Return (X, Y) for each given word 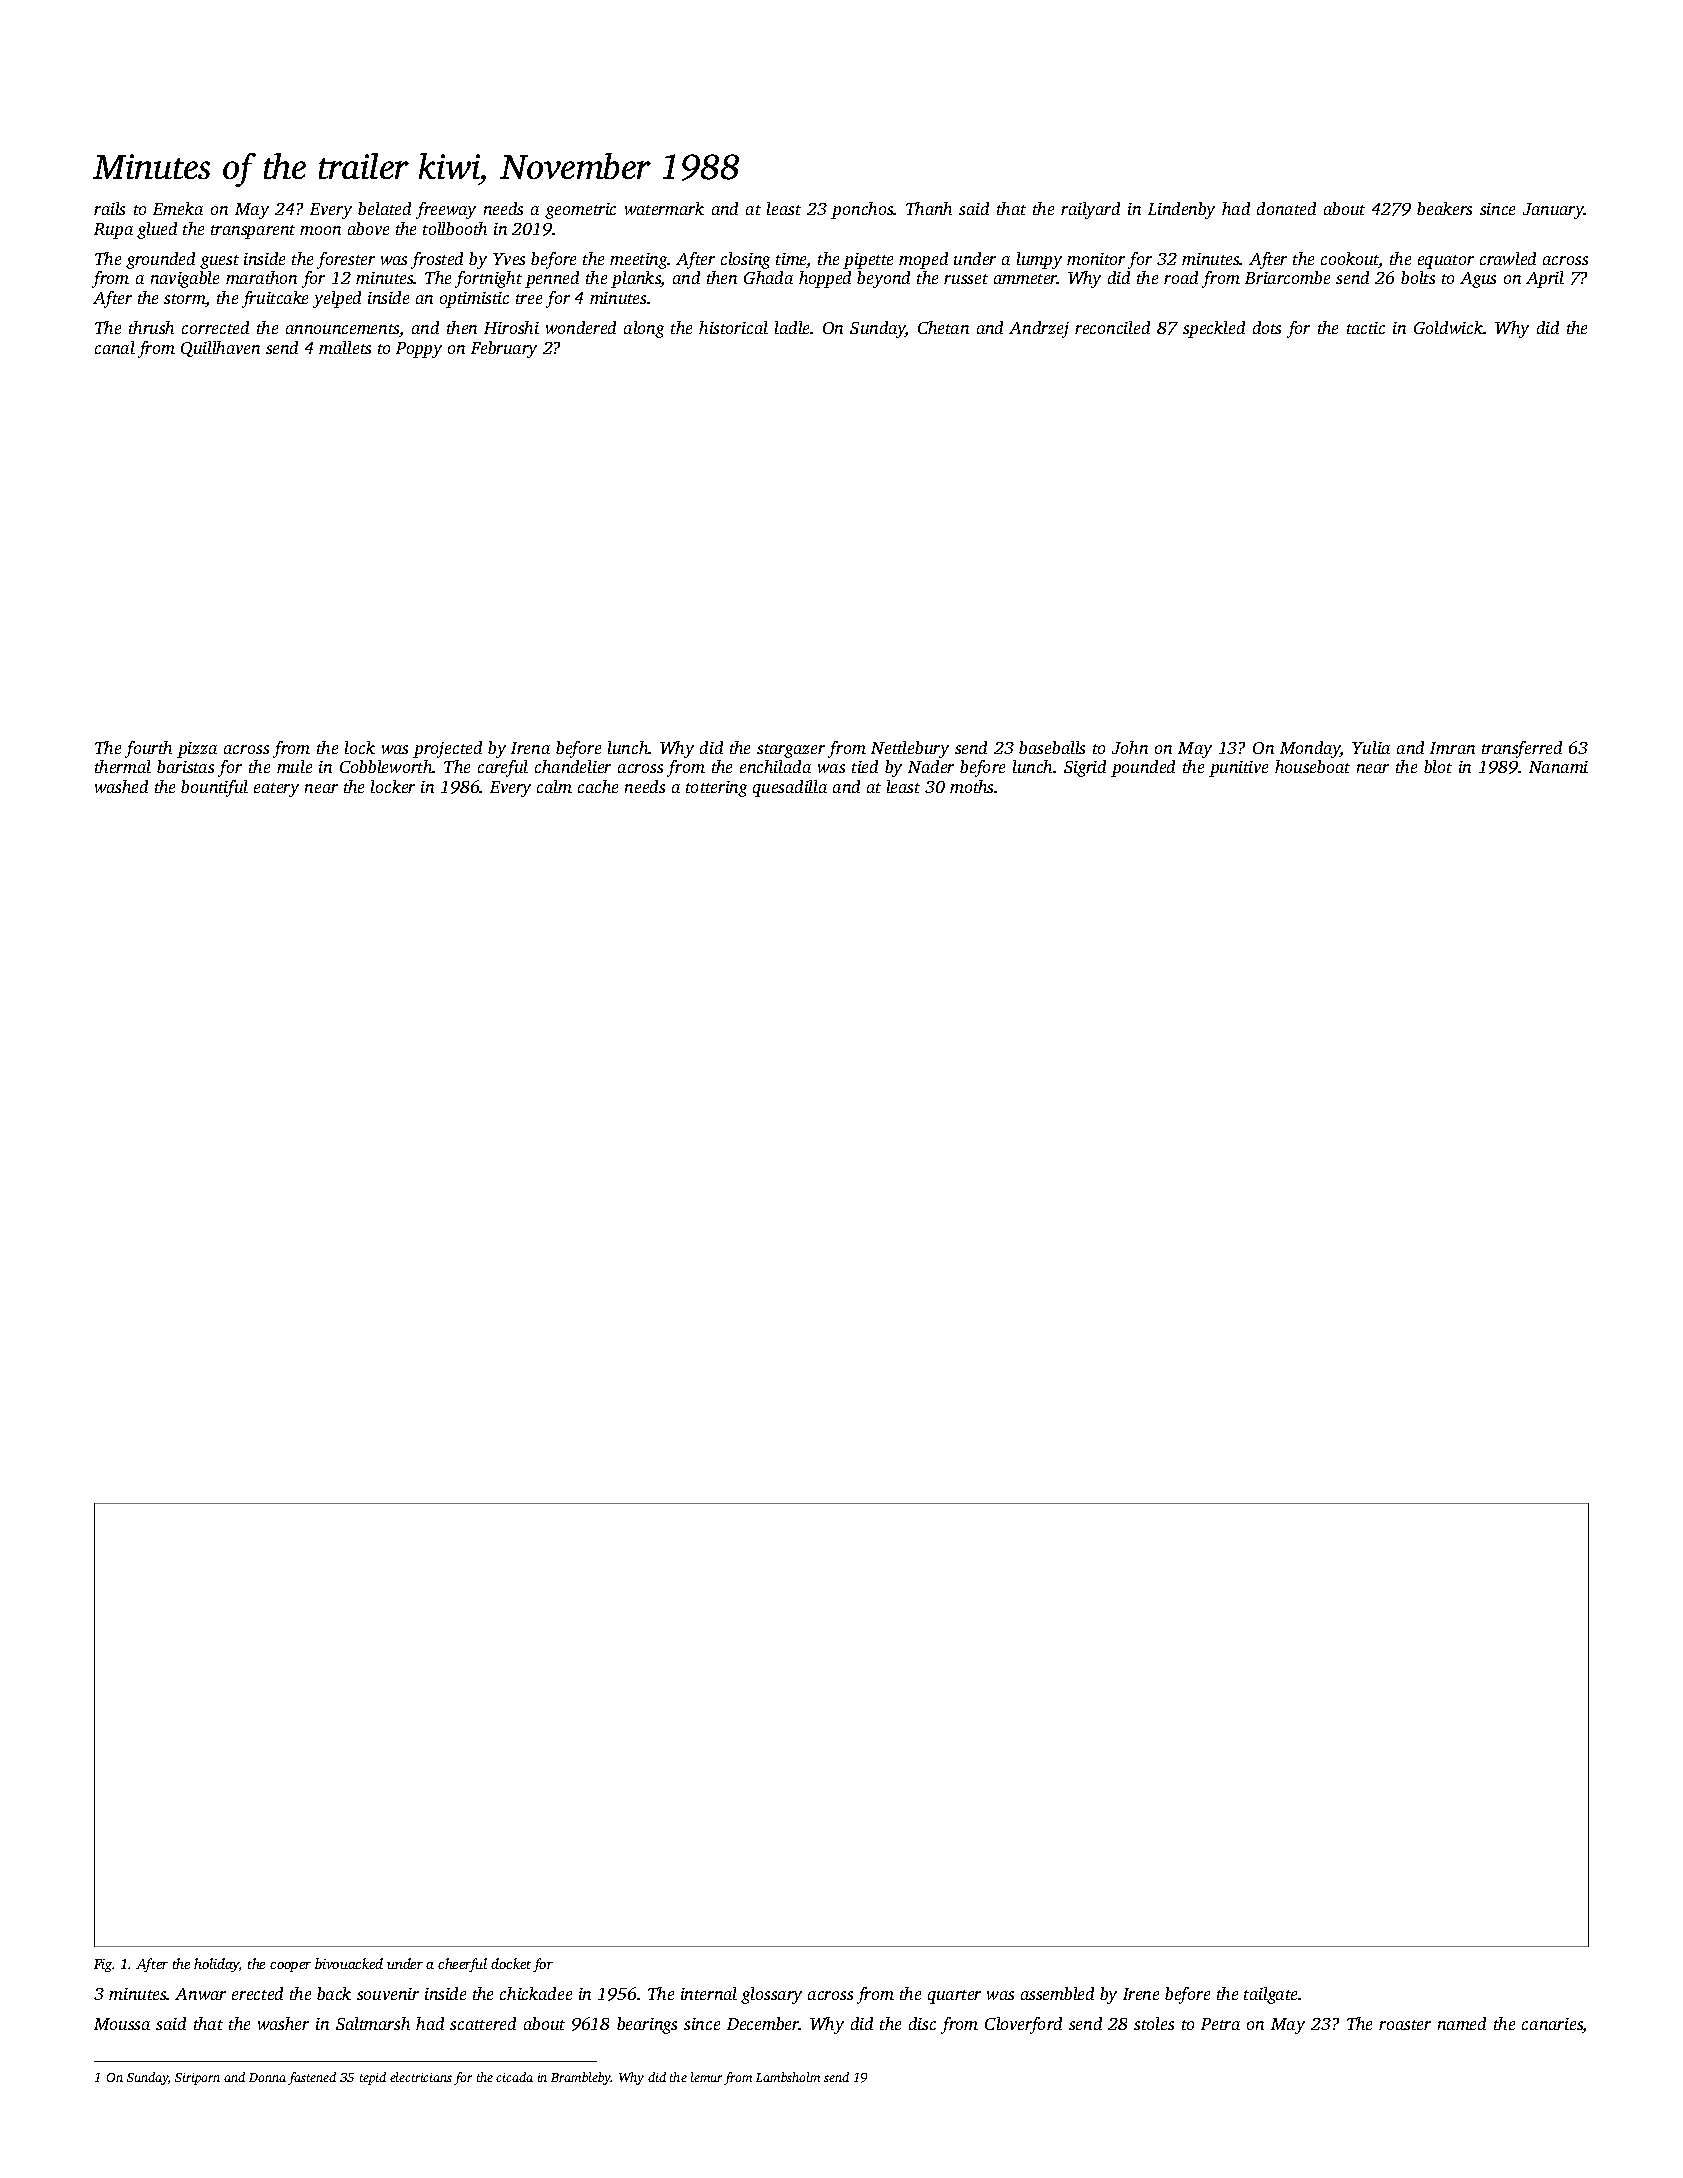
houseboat (1312, 766)
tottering (716, 789)
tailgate (1270, 1995)
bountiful (214, 788)
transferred (1522, 749)
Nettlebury (910, 749)
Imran (1452, 748)
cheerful (462, 1965)
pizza (197, 750)
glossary (771, 1995)
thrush (151, 327)
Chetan (943, 327)
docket (511, 1963)
